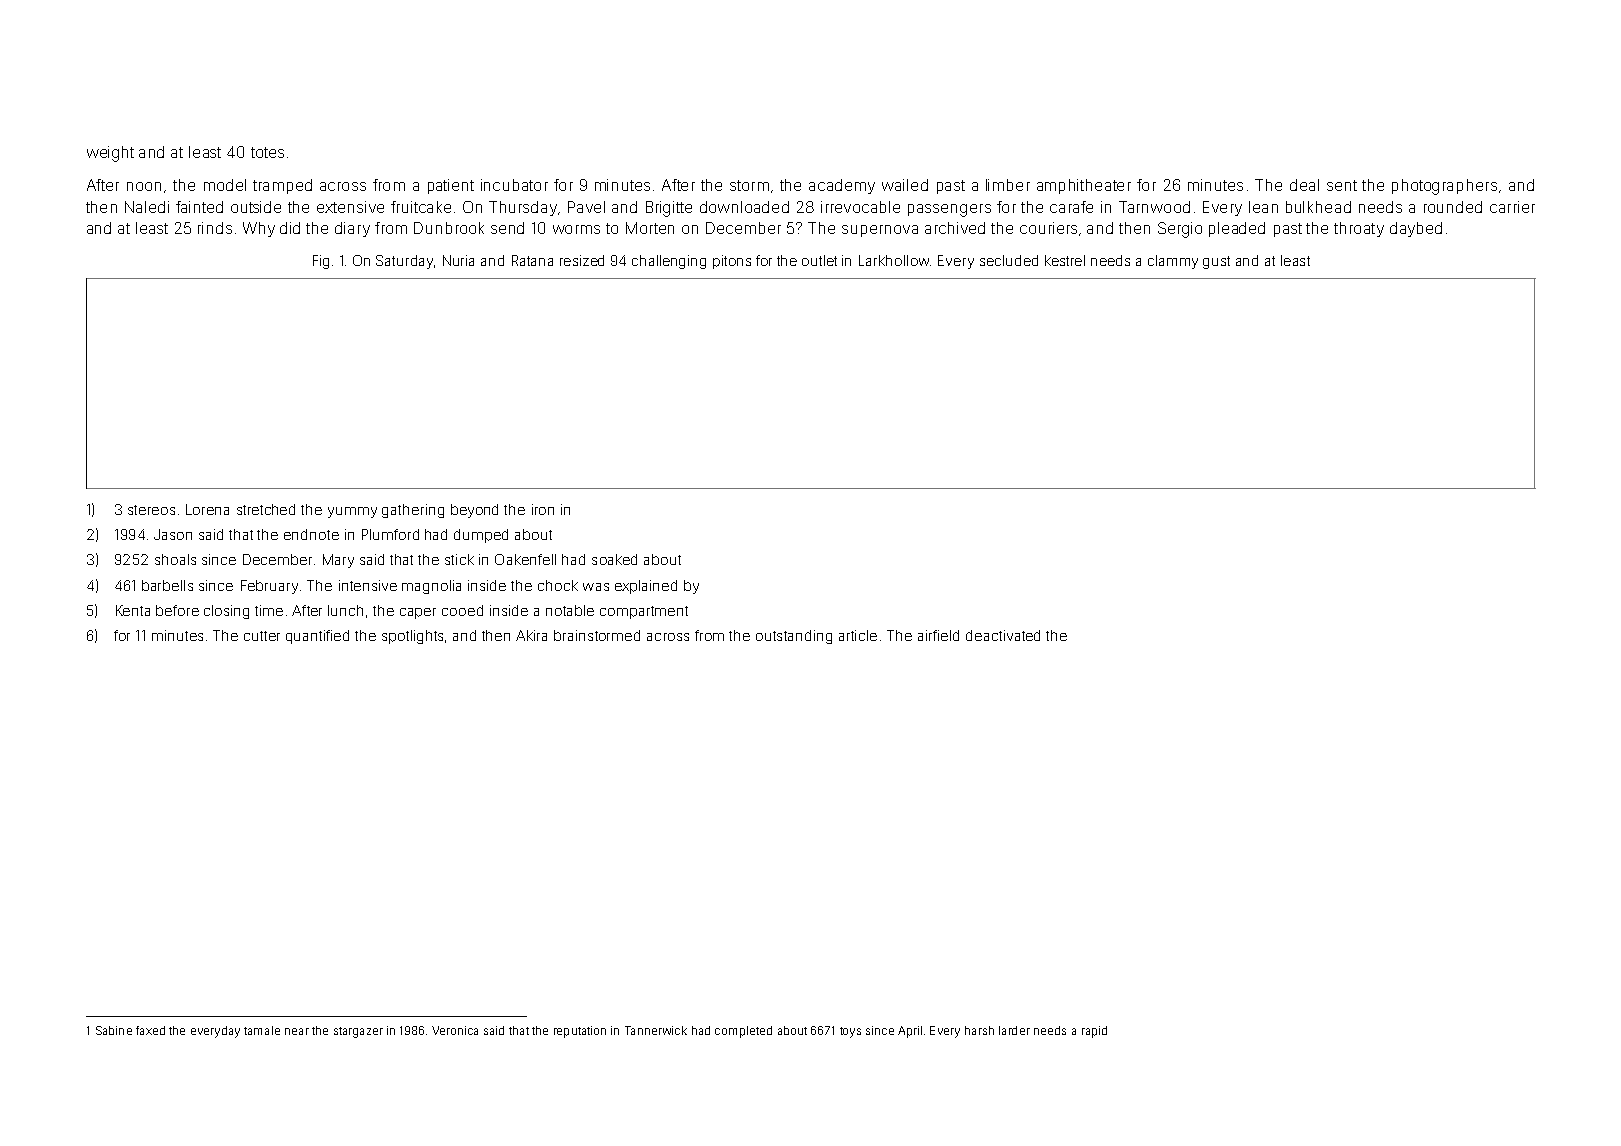  Describe the element at coordinates (850, 1032) in the screenshot. I see `toys` at that location.
